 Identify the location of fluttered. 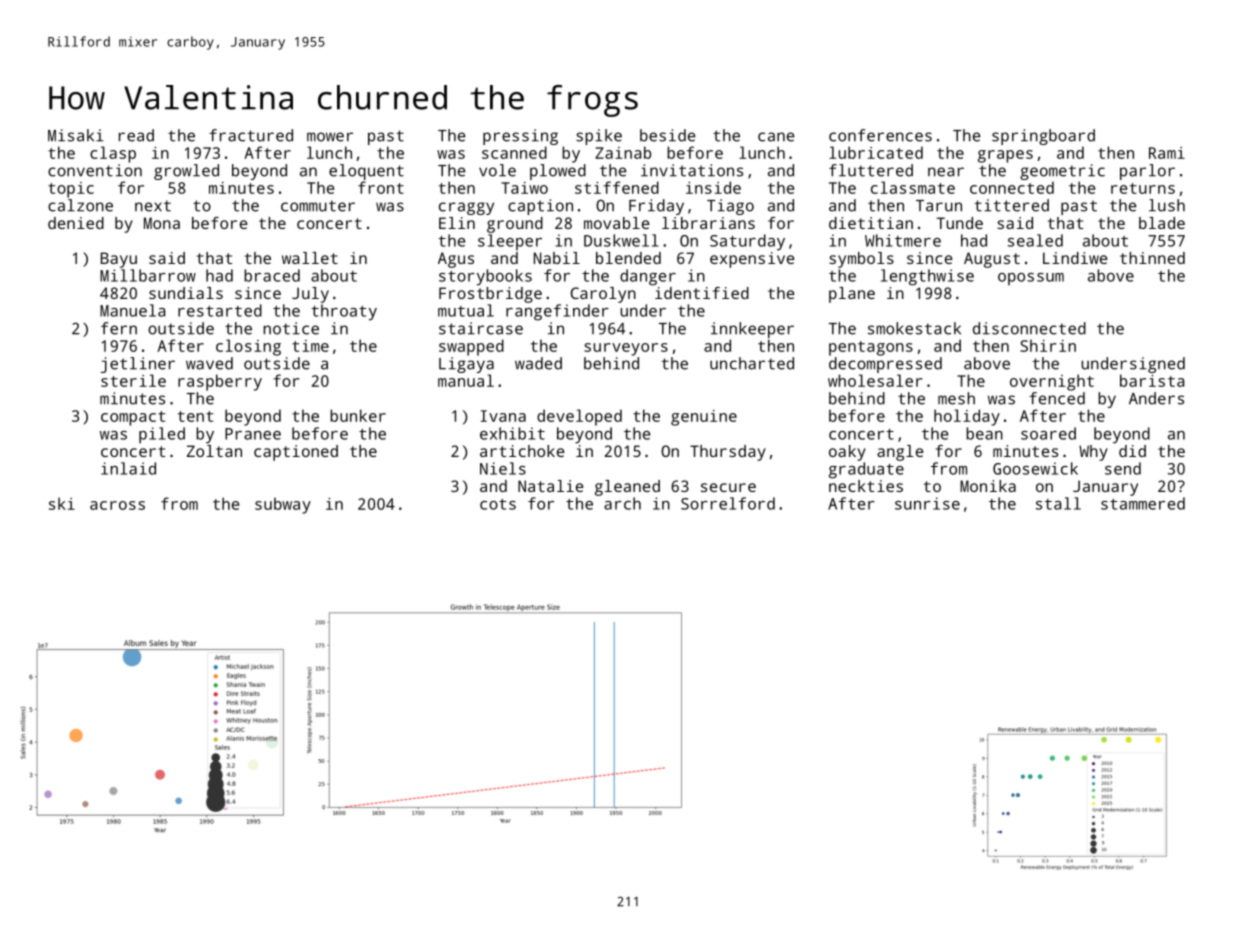
(871, 170).
